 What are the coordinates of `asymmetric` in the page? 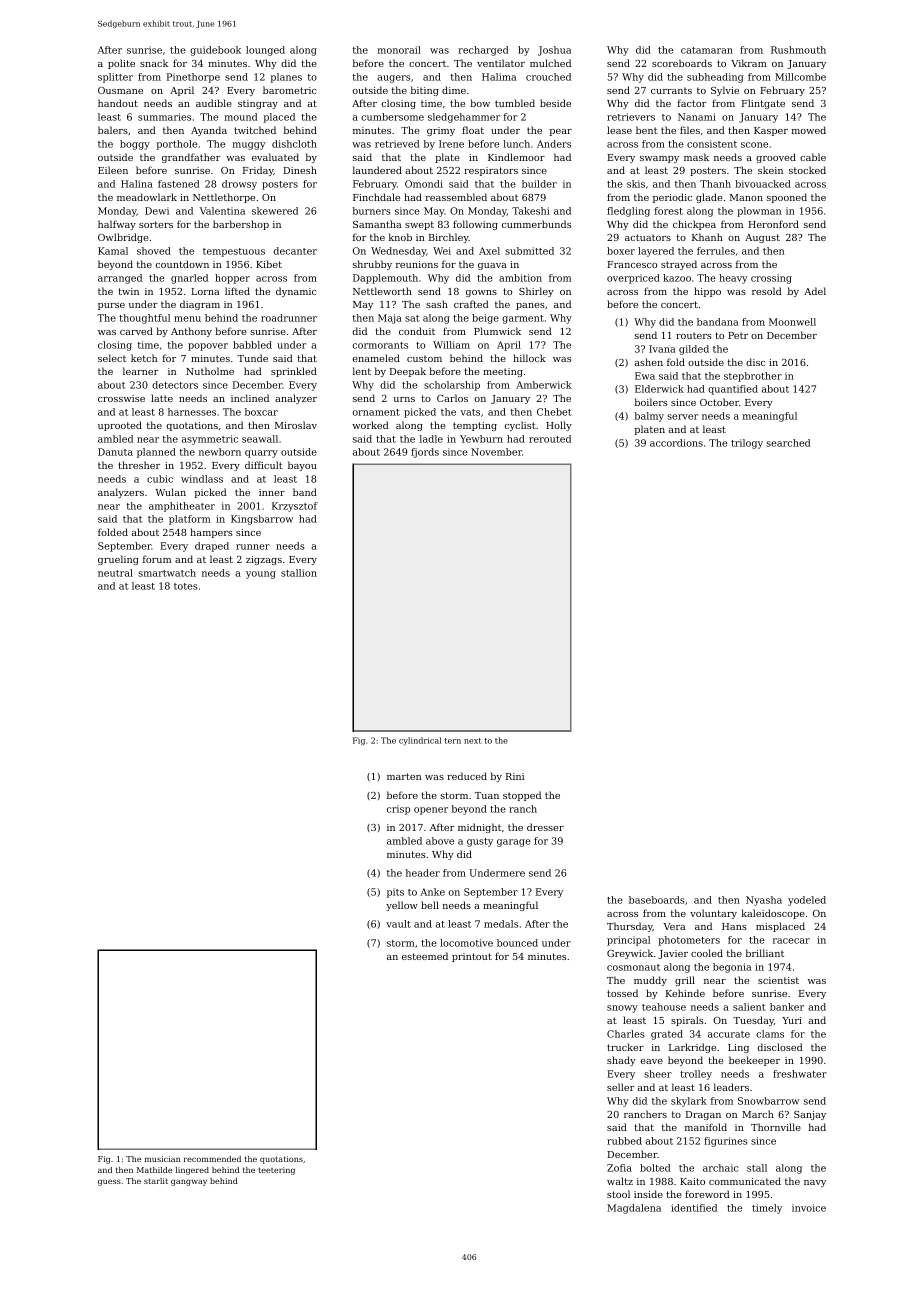 It's located at (210, 440).
